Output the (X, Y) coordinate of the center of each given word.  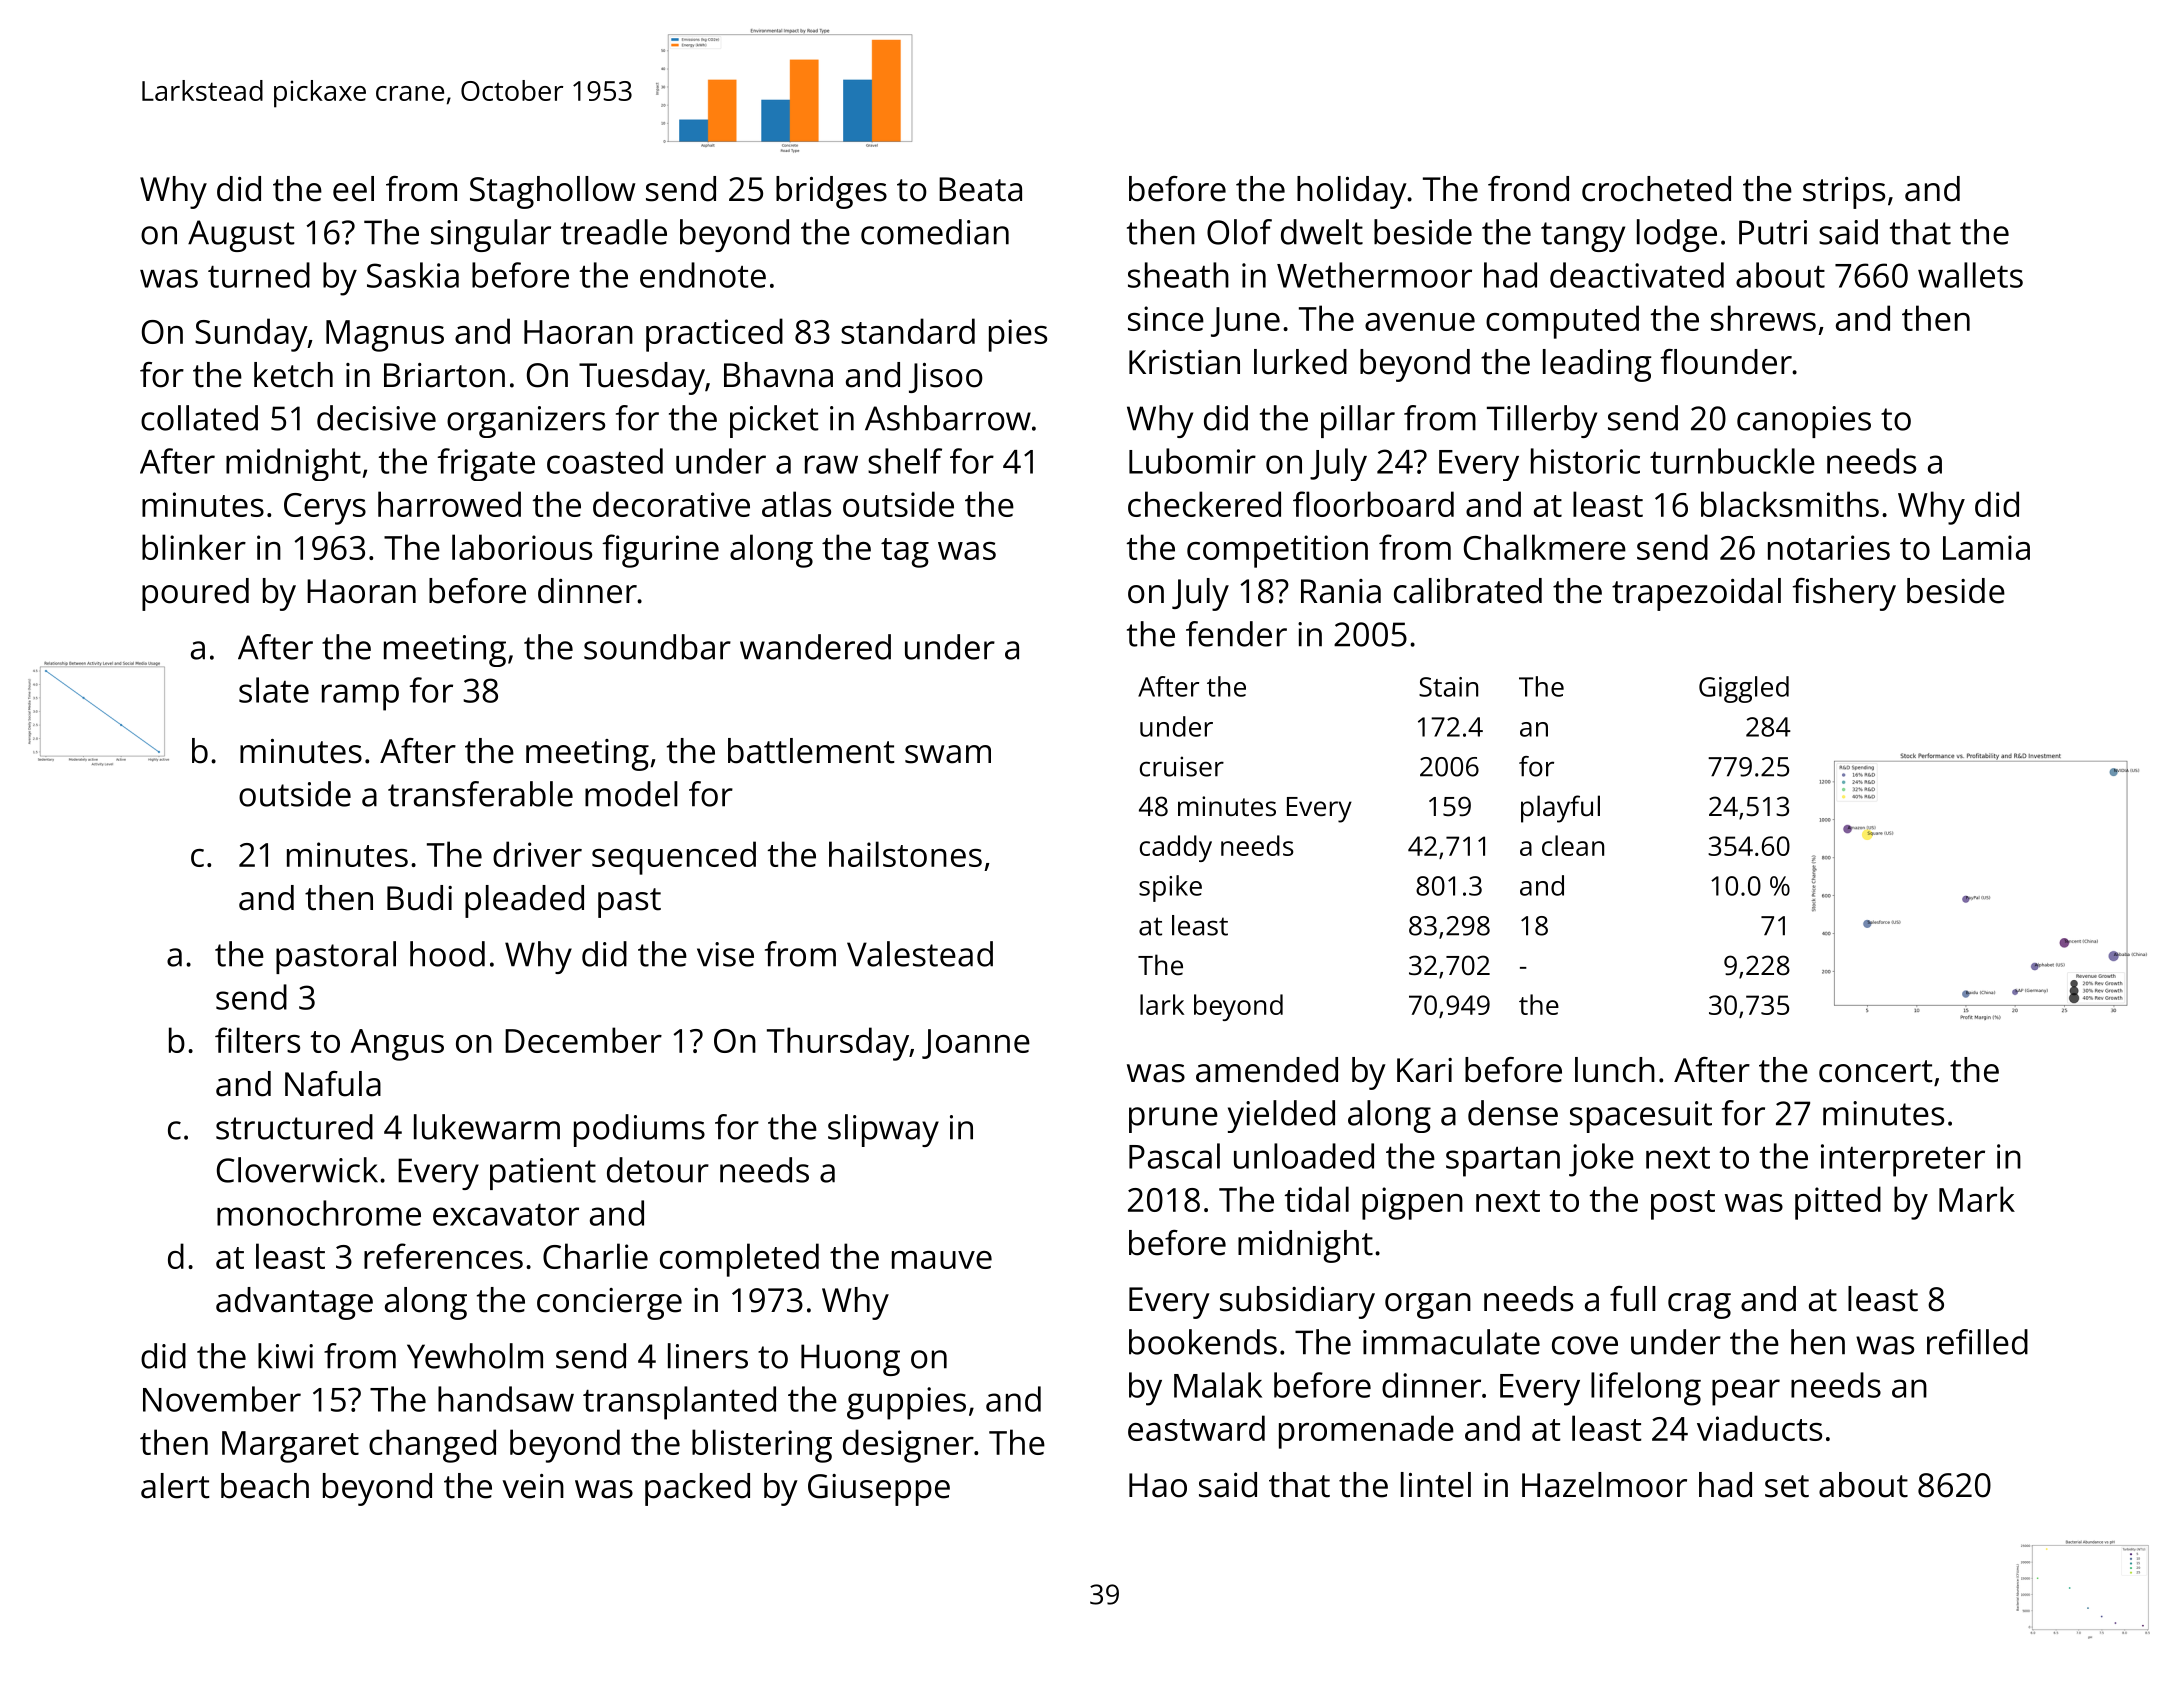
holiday (1352, 192)
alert (175, 1486)
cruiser (1182, 766)
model (631, 794)
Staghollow (552, 192)
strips (1844, 193)
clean (1573, 845)
